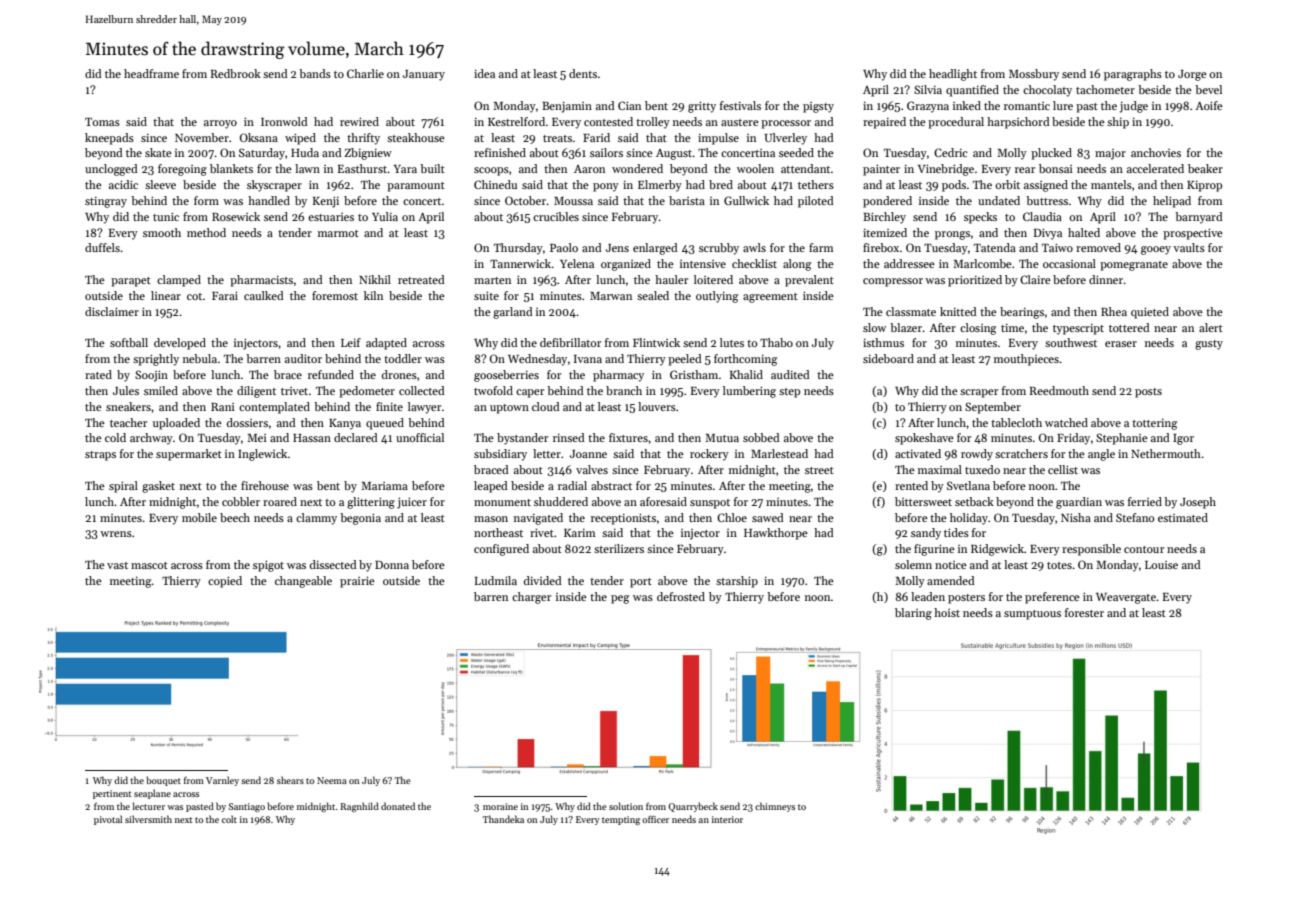  Describe the element at coordinates (229, 819) in the screenshot. I see `colt` at that location.
